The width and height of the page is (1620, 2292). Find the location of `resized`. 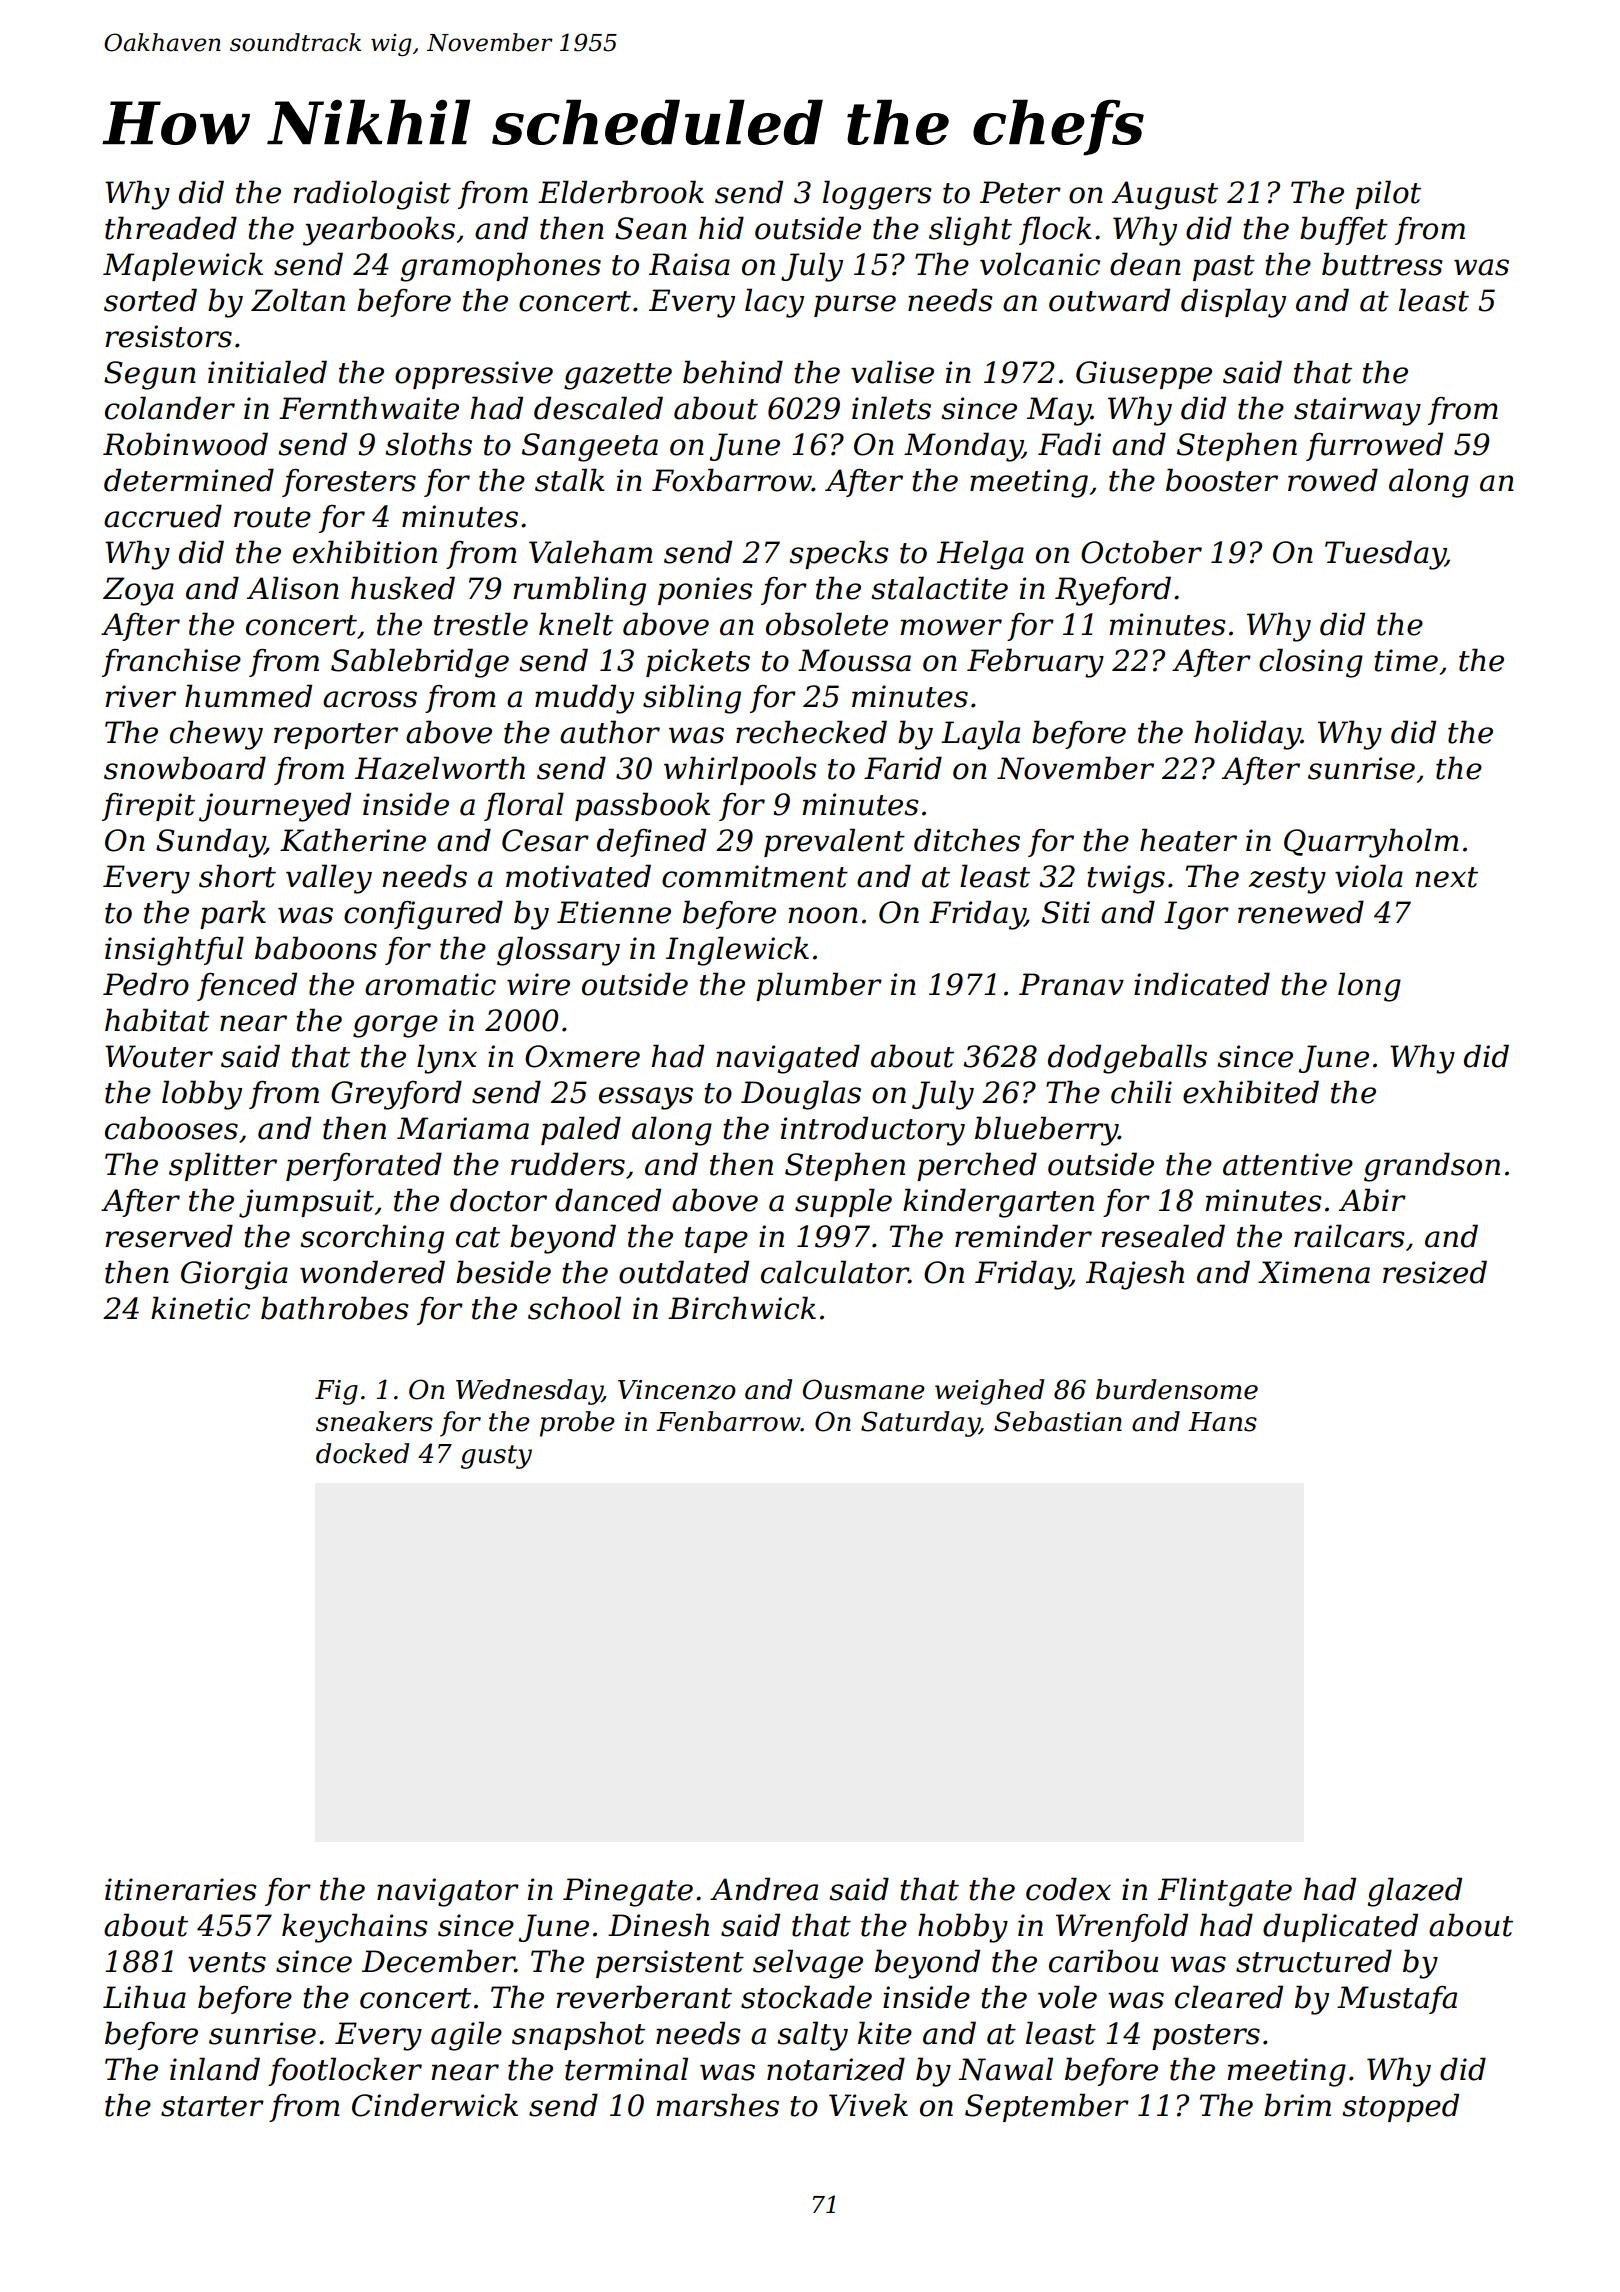

resized is located at coordinates (1435, 1272).
